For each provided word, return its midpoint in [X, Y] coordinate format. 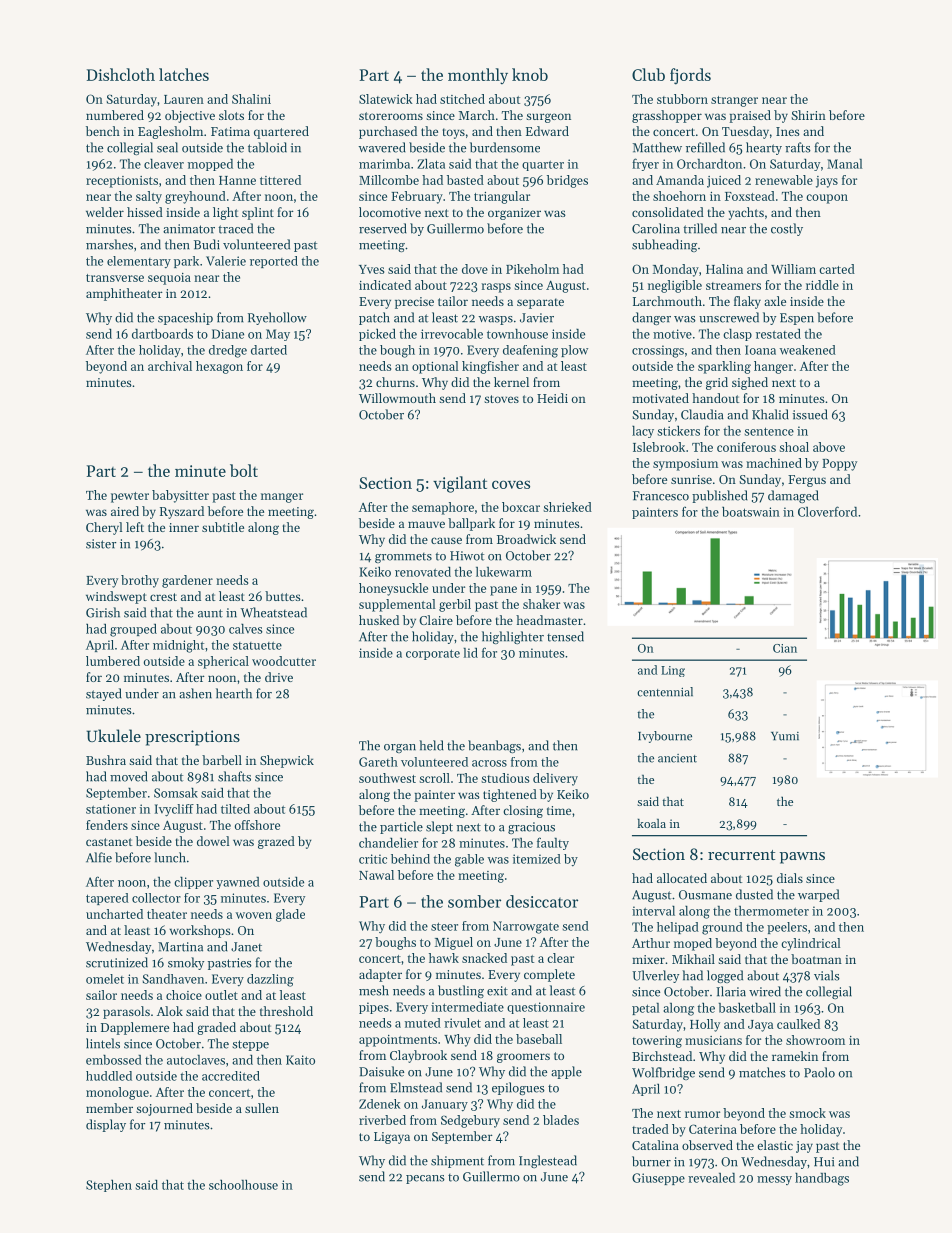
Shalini [251, 99]
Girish [103, 612]
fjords [690, 76]
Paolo [819, 1072]
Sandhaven [173, 979]
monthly [478, 76]
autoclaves [196, 1060]
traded [650, 1129]
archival [170, 366]
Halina [724, 269]
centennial [665, 692]
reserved [383, 228]
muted [423, 1023]
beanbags [494, 746]
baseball [539, 1039]
